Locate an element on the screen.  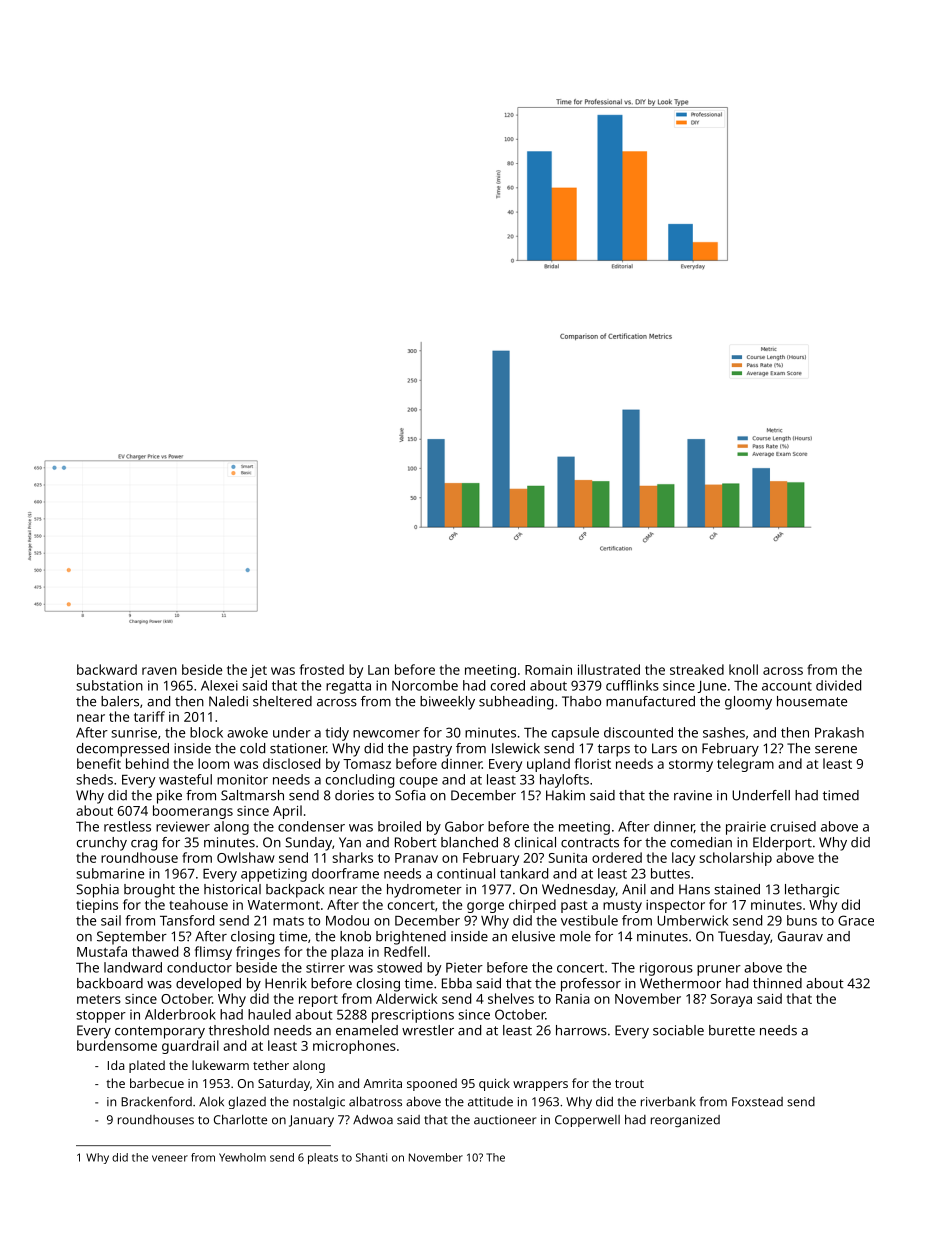
comedian is located at coordinates (701, 842).
